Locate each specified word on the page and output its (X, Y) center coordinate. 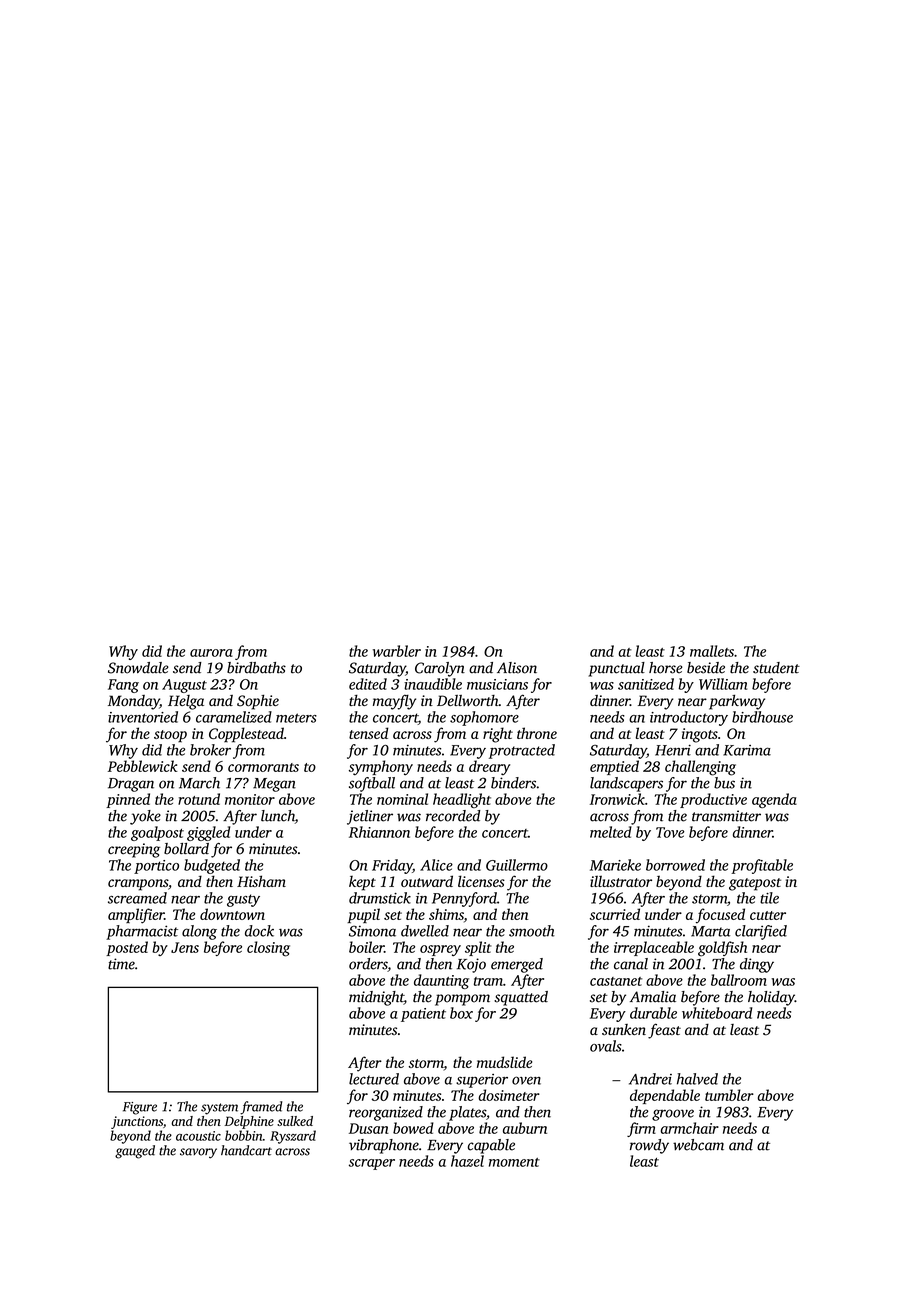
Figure (140, 1108)
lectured (374, 1079)
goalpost (157, 833)
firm (641, 1129)
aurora (211, 653)
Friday (392, 866)
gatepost (755, 884)
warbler (397, 651)
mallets (712, 651)
